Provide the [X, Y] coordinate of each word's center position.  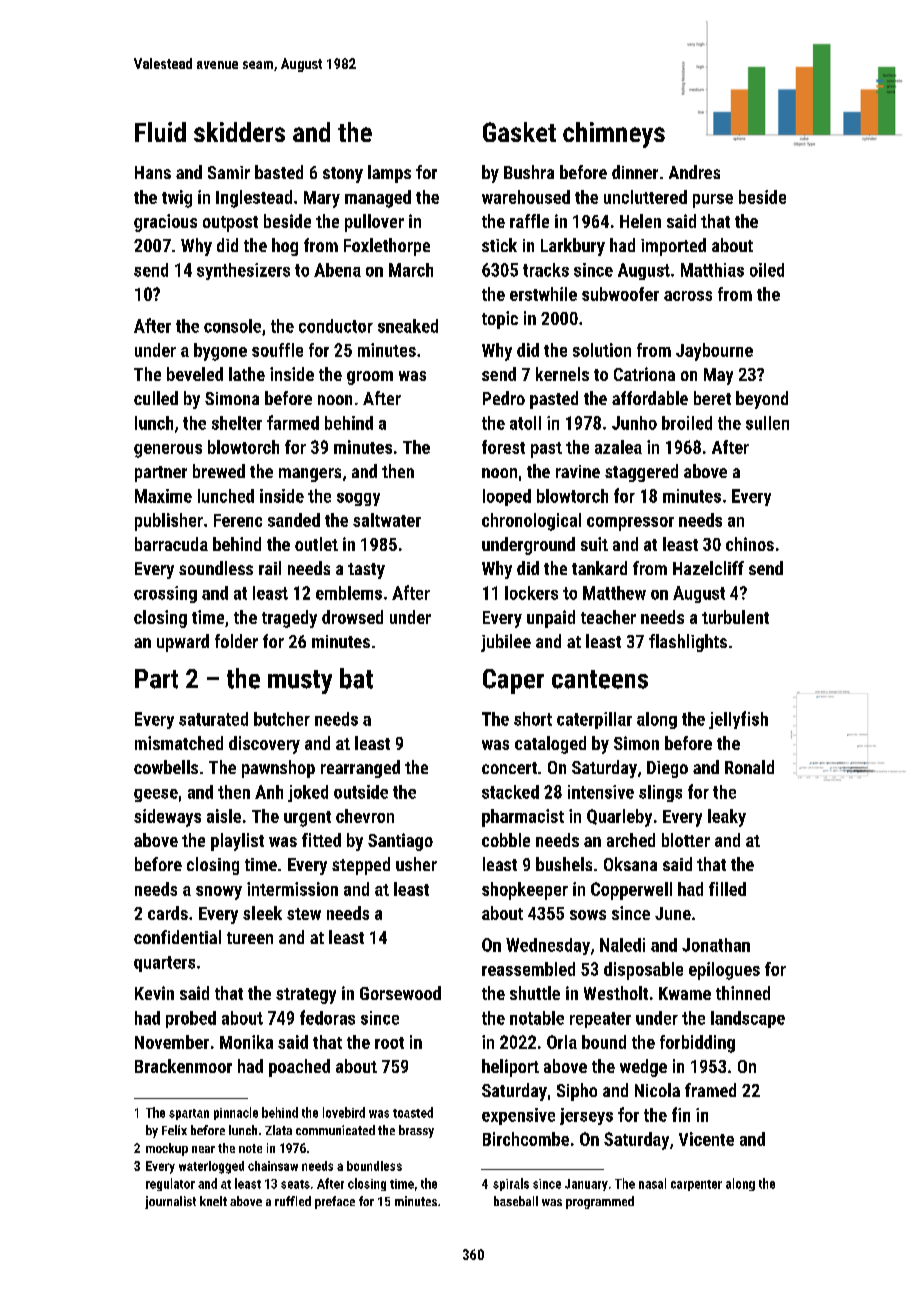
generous [168, 451]
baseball [516, 1201]
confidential [177, 937]
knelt [213, 1201]
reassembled [528, 969]
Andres [694, 172]
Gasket [519, 132]
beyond [762, 400]
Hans [153, 172]
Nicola [657, 1090]
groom [370, 378]
